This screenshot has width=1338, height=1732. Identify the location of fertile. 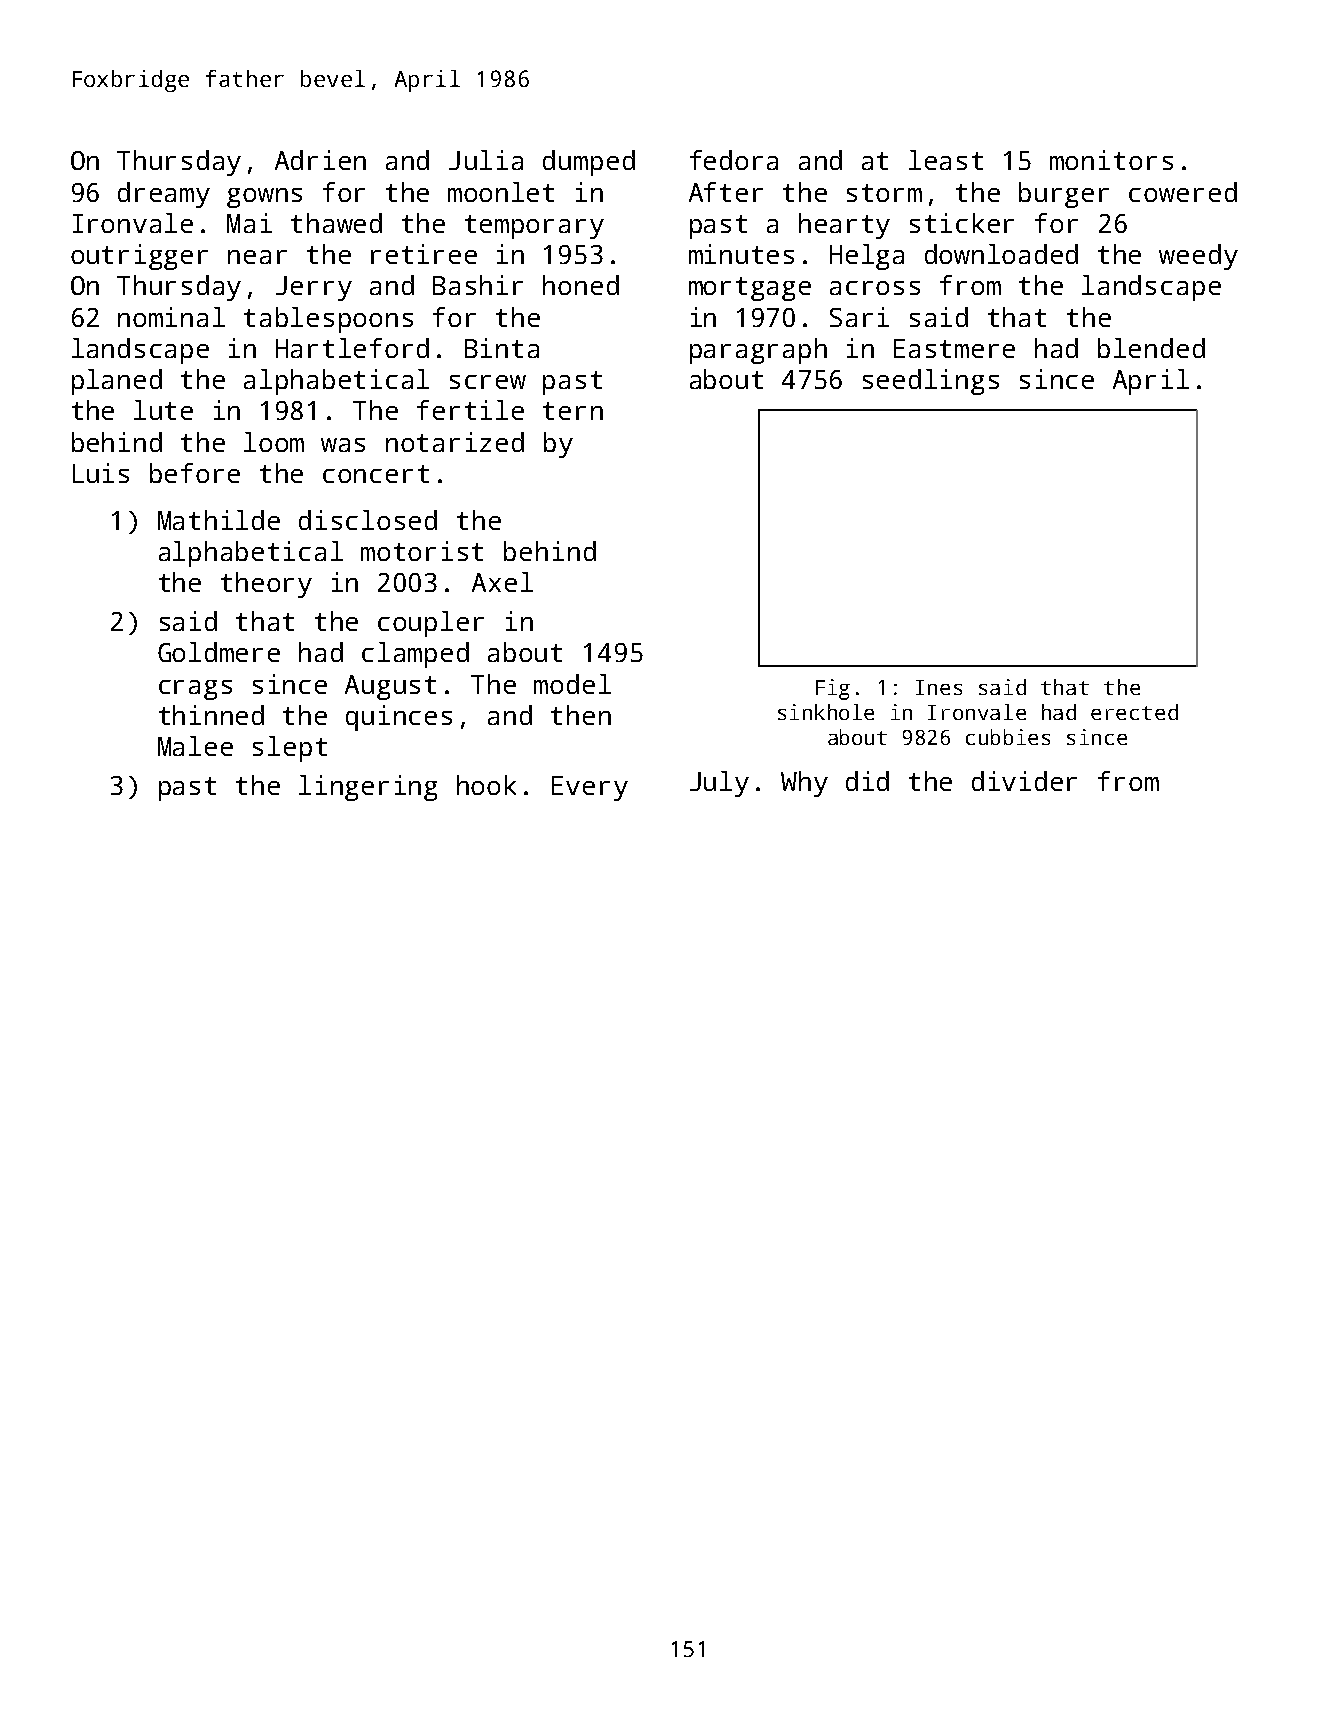
(470, 410).
